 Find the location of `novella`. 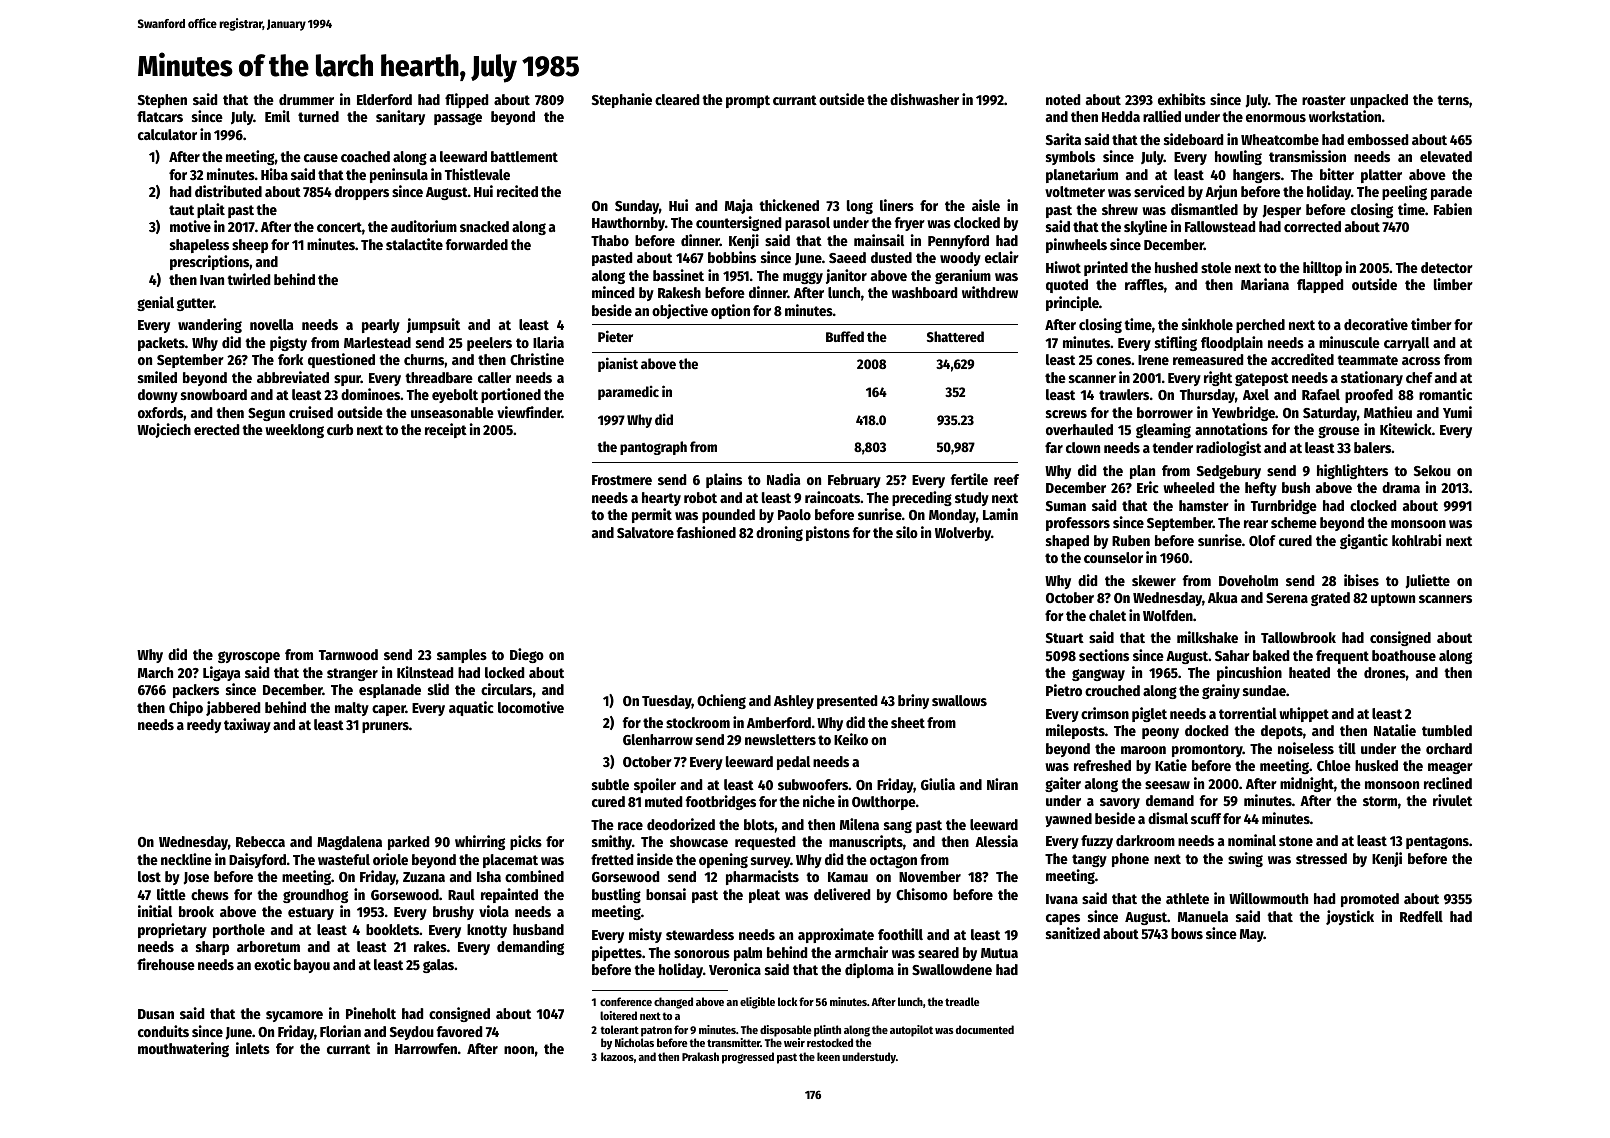

novella is located at coordinates (271, 324).
